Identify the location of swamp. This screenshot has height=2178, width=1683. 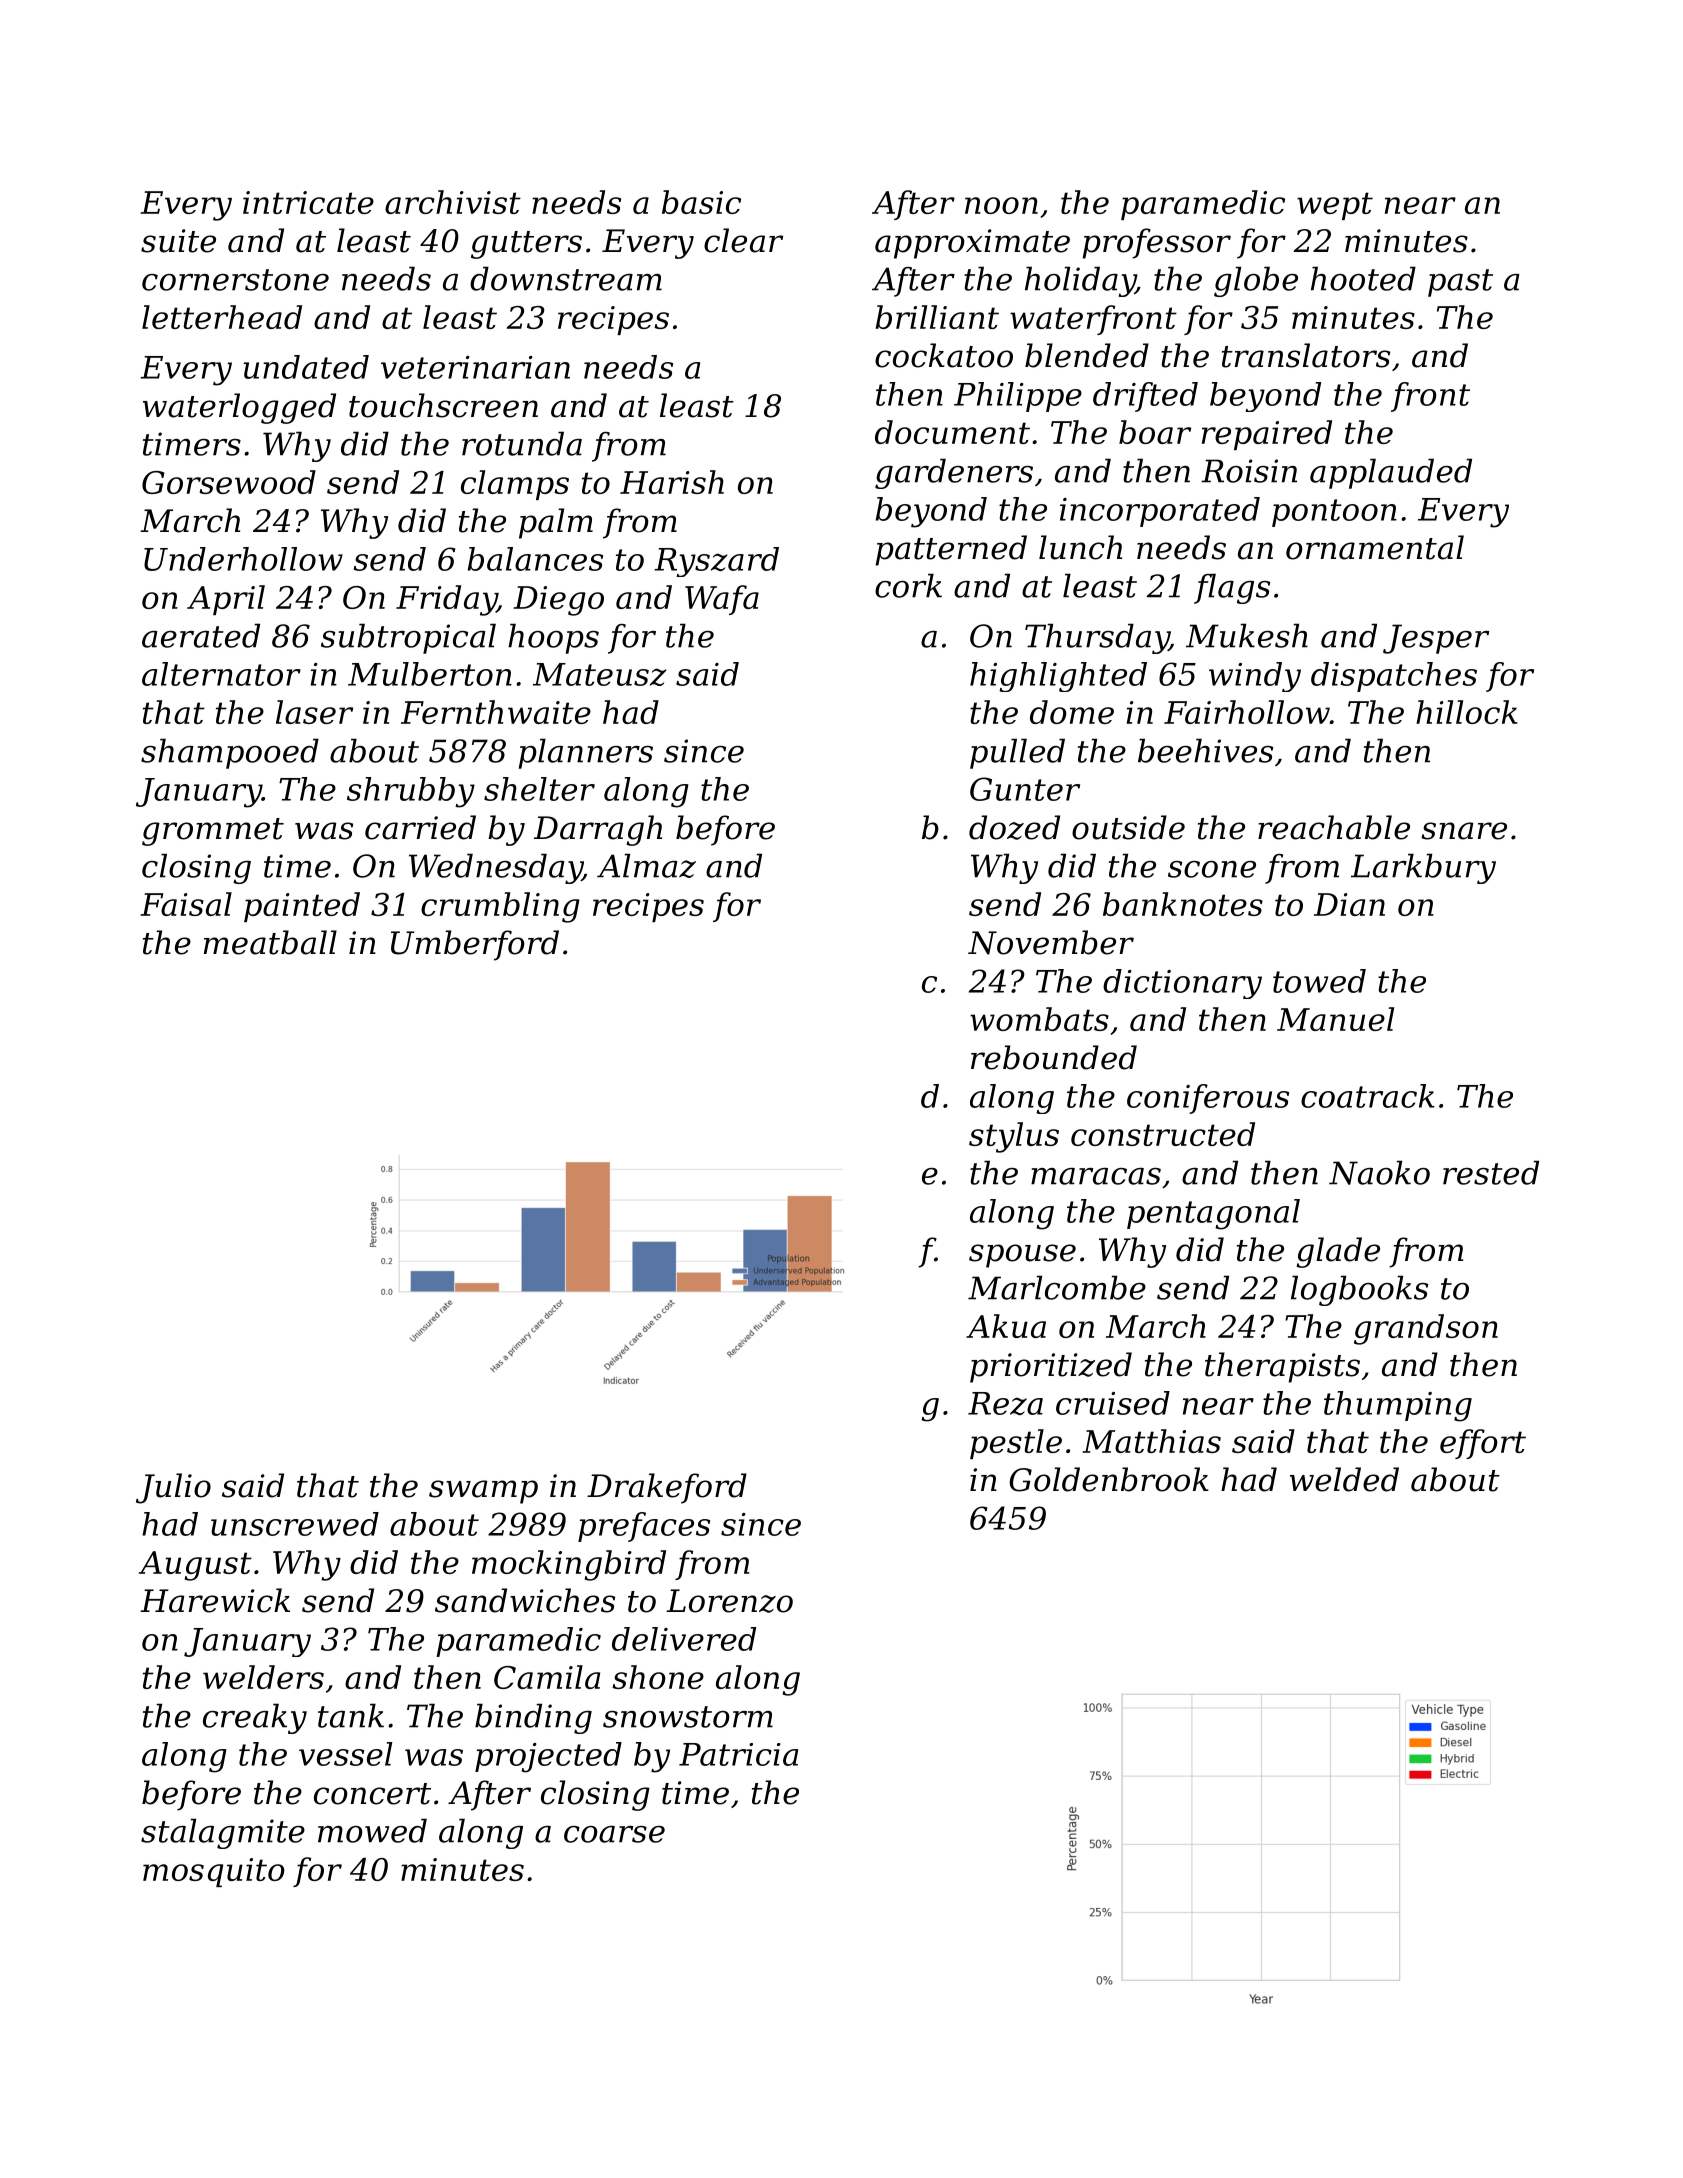
(483, 1492).
